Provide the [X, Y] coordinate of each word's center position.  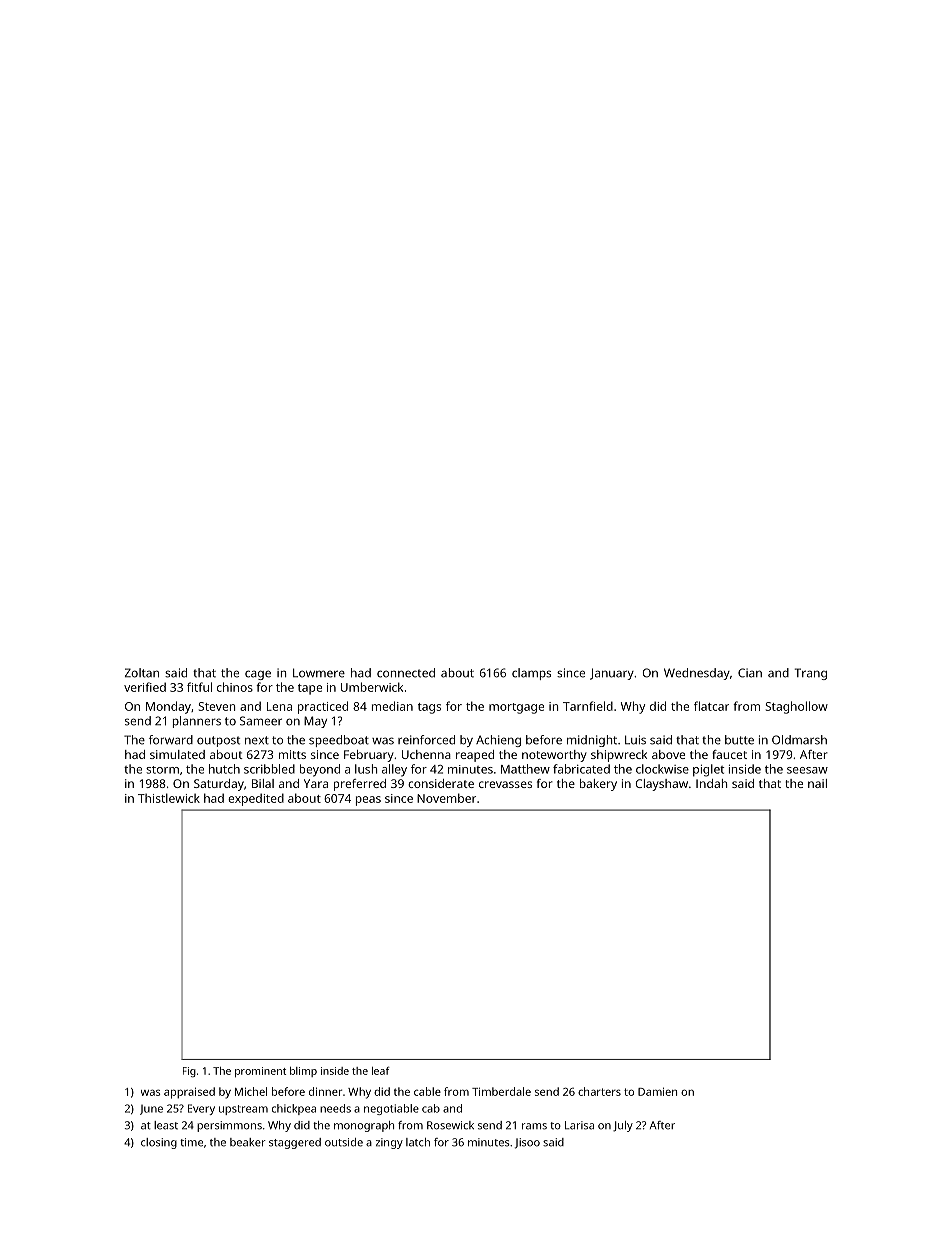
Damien [657, 1091]
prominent [260, 1072]
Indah [711, 783]
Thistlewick [169, 798]
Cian [750, 673]
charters [599, 1091]
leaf [381, 1071]
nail [817, 783]
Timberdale [501, 1091]
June [151, 1110]
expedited [256, 799]
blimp [303, 1072]
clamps [531, 674]
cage [258, 675]
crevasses [505, 784]
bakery [598, 785]
